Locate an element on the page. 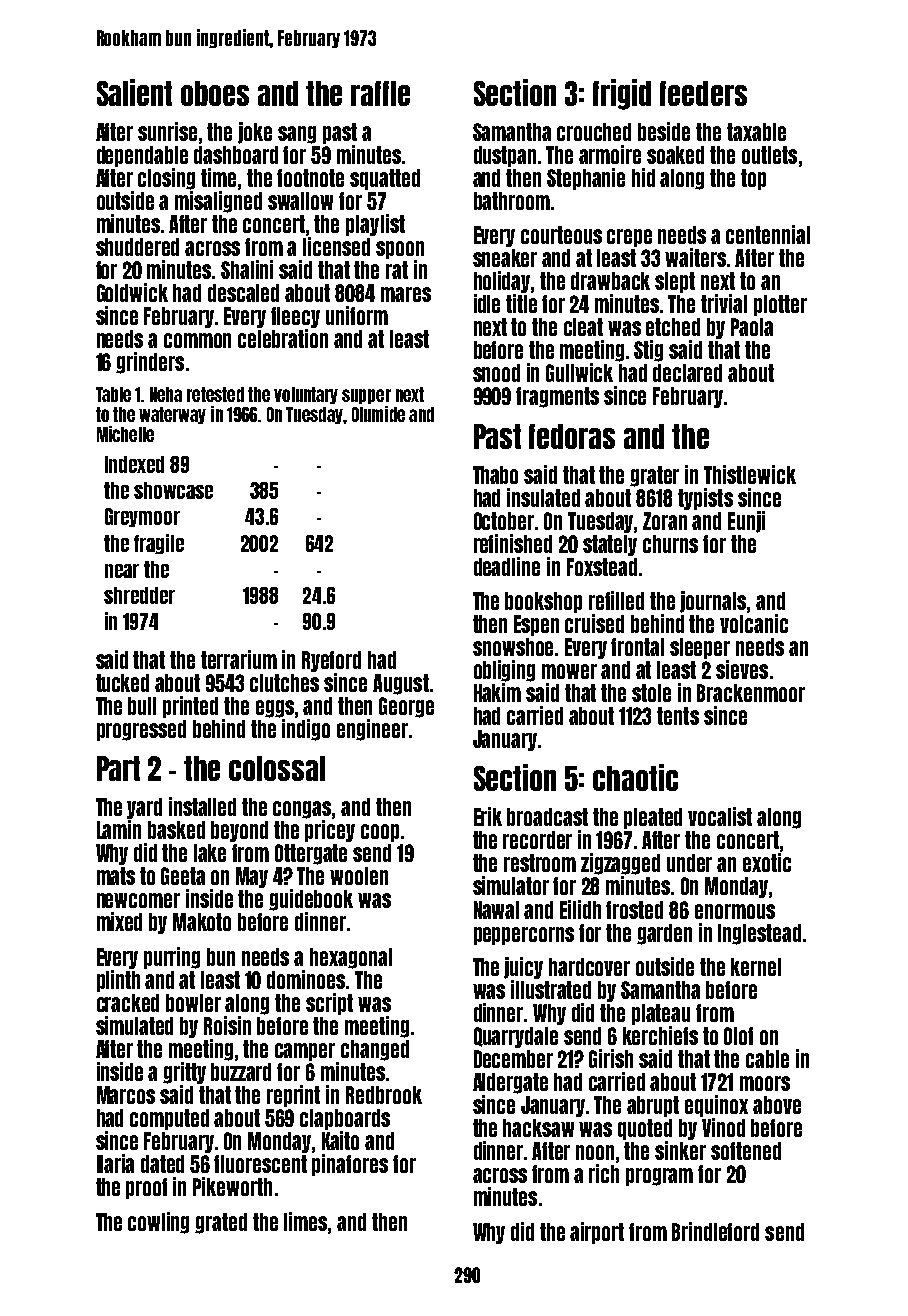  mats is located at coordinates (116, 876).
